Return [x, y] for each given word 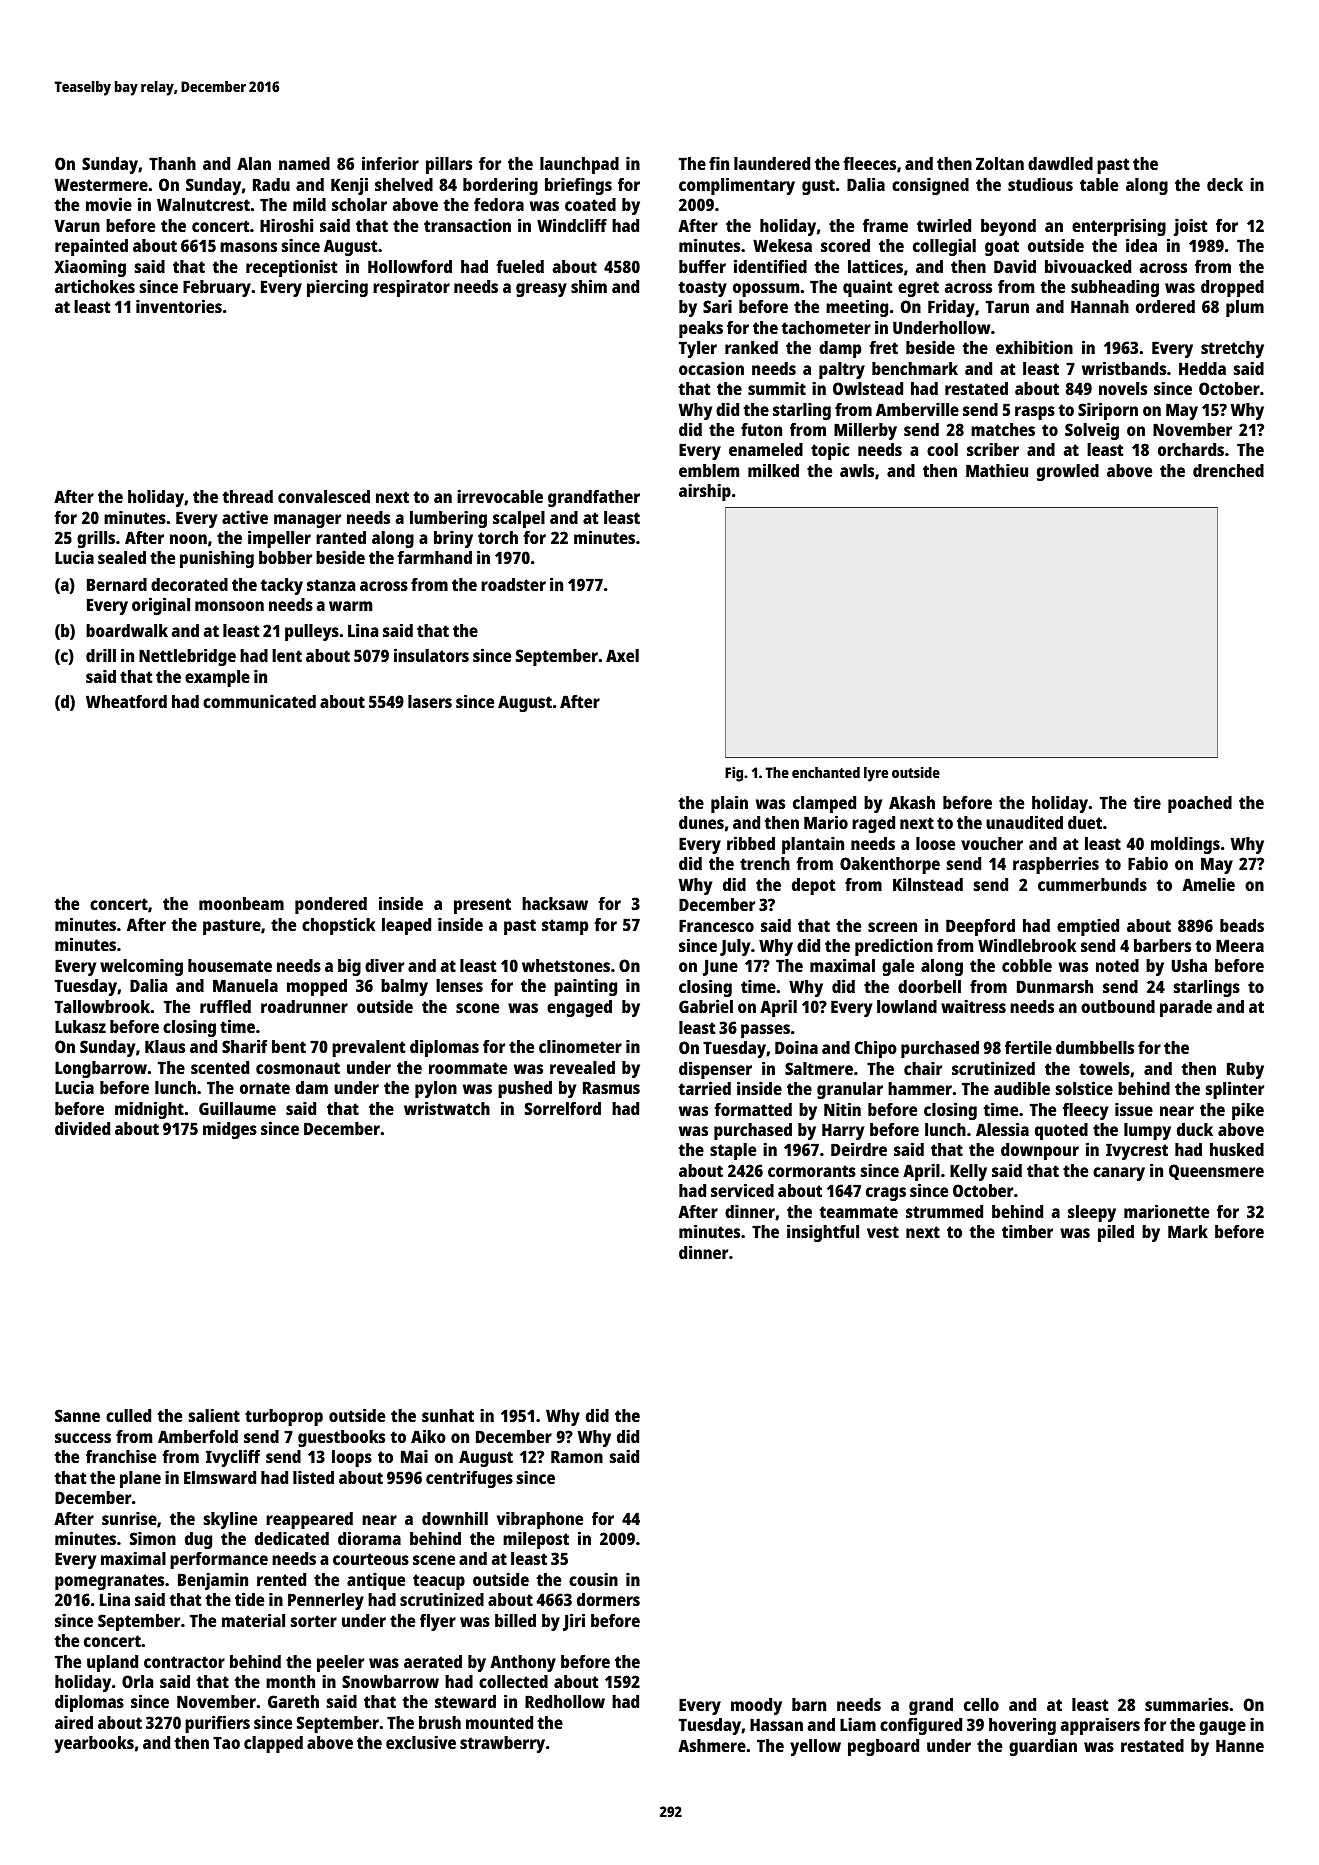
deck [1225, 184]
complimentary [737, 186]
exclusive [421, 1742]
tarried [705, 1088]
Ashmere [712, 1745]
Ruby [1245, 1070]
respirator [411, 288]
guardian [1043, 1747]
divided [82, 1128]
